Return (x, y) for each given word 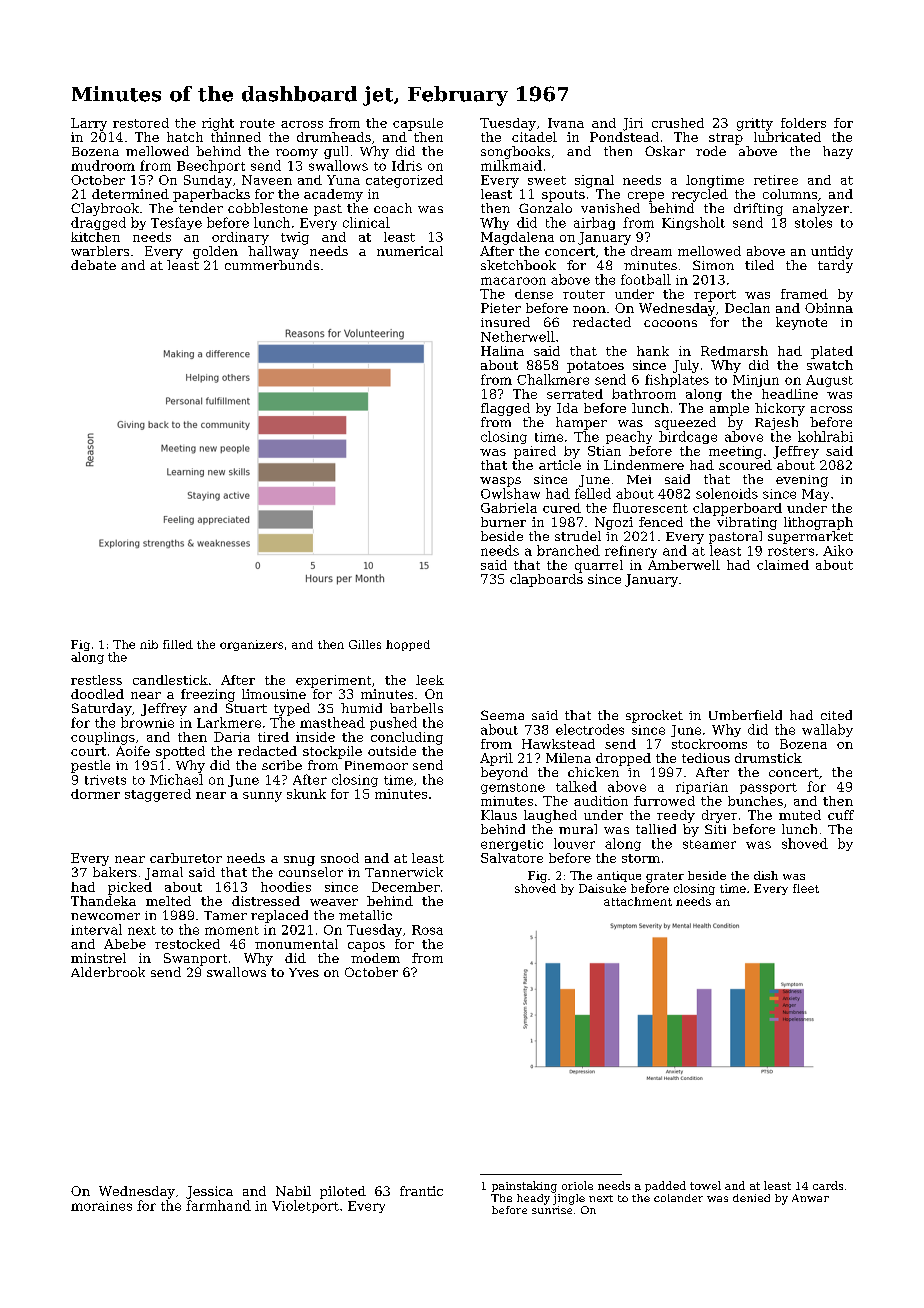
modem (375, 958)
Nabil (293, 1191)
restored (141, 123)
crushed (678, 123)
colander (678, 1198)
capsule (418, 124)
